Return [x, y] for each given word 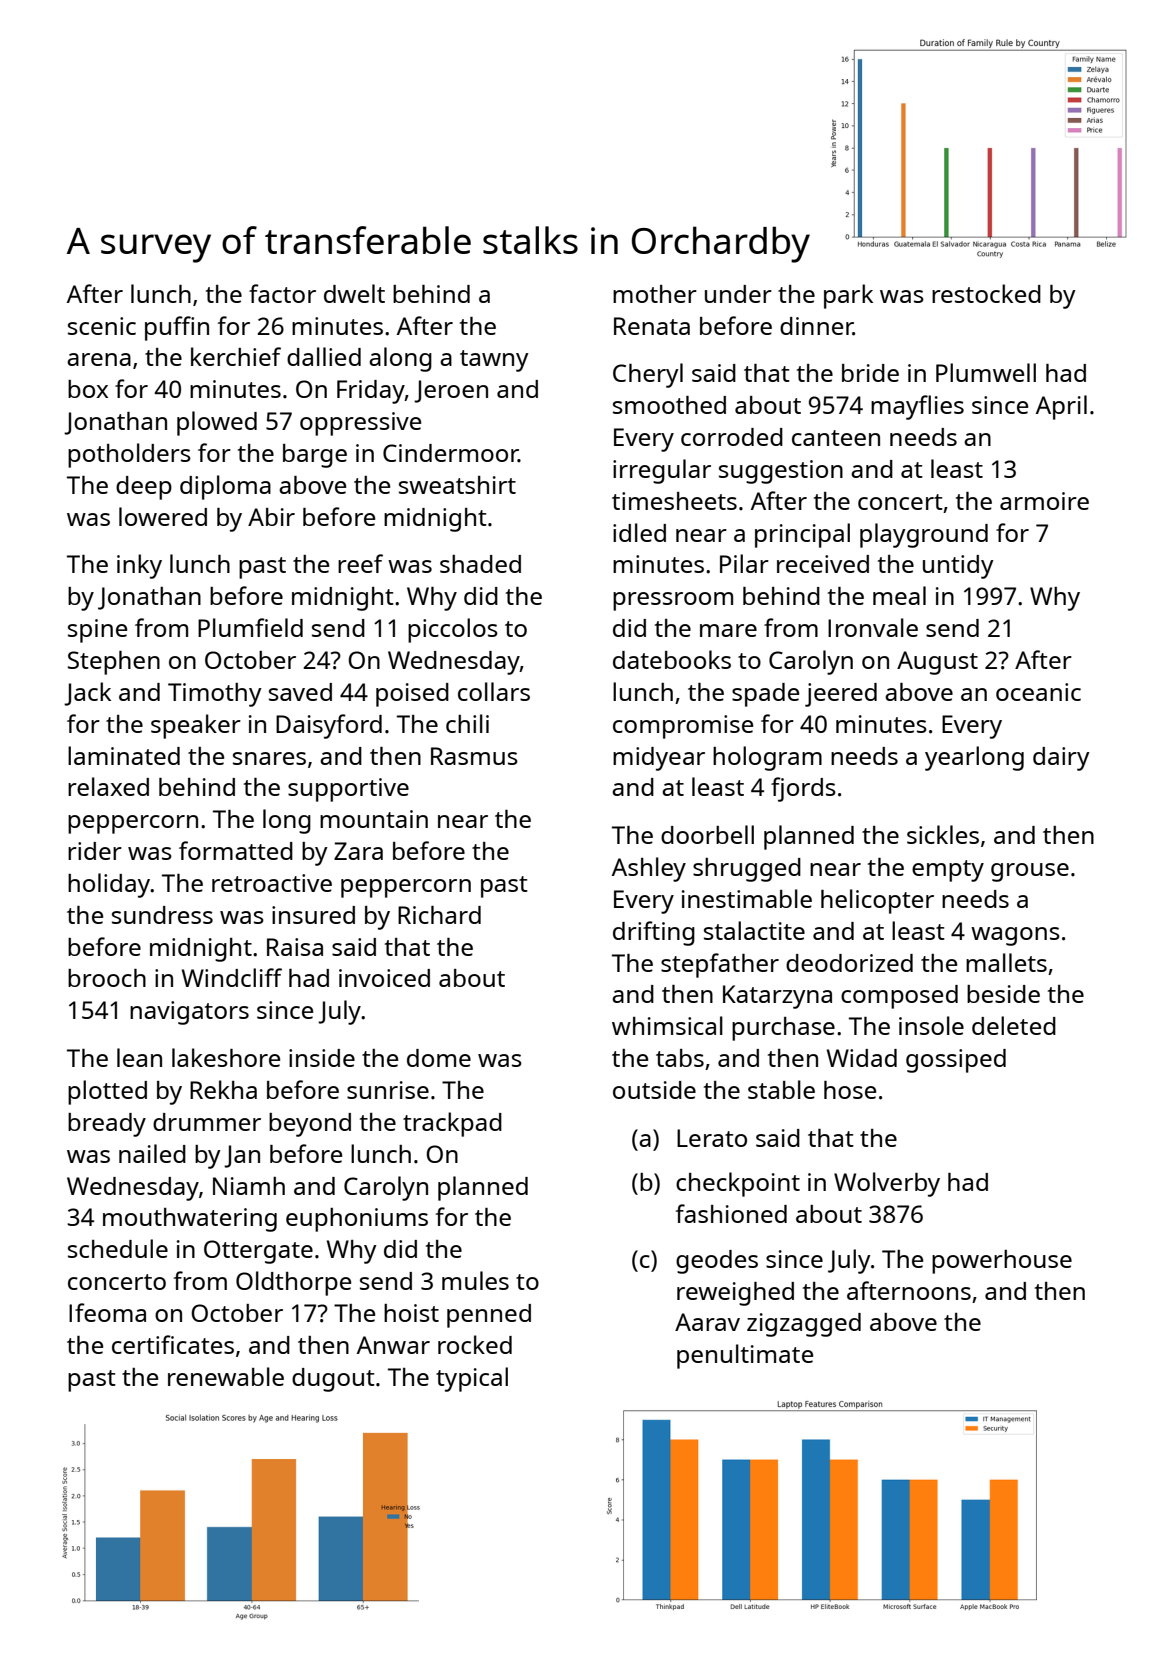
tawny [494, 361]
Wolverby [887, 1184]
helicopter [877, 901]
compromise [683, 727]
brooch [107, 978]
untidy [958, 567]
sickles [943, 834]
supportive [348, 790]
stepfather [720, 965]
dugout [333, 1380]
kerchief [236, 356]
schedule [118, 1248]
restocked [986, 293]
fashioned [731, 1213]
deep [144, 488]
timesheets [674, 501]
